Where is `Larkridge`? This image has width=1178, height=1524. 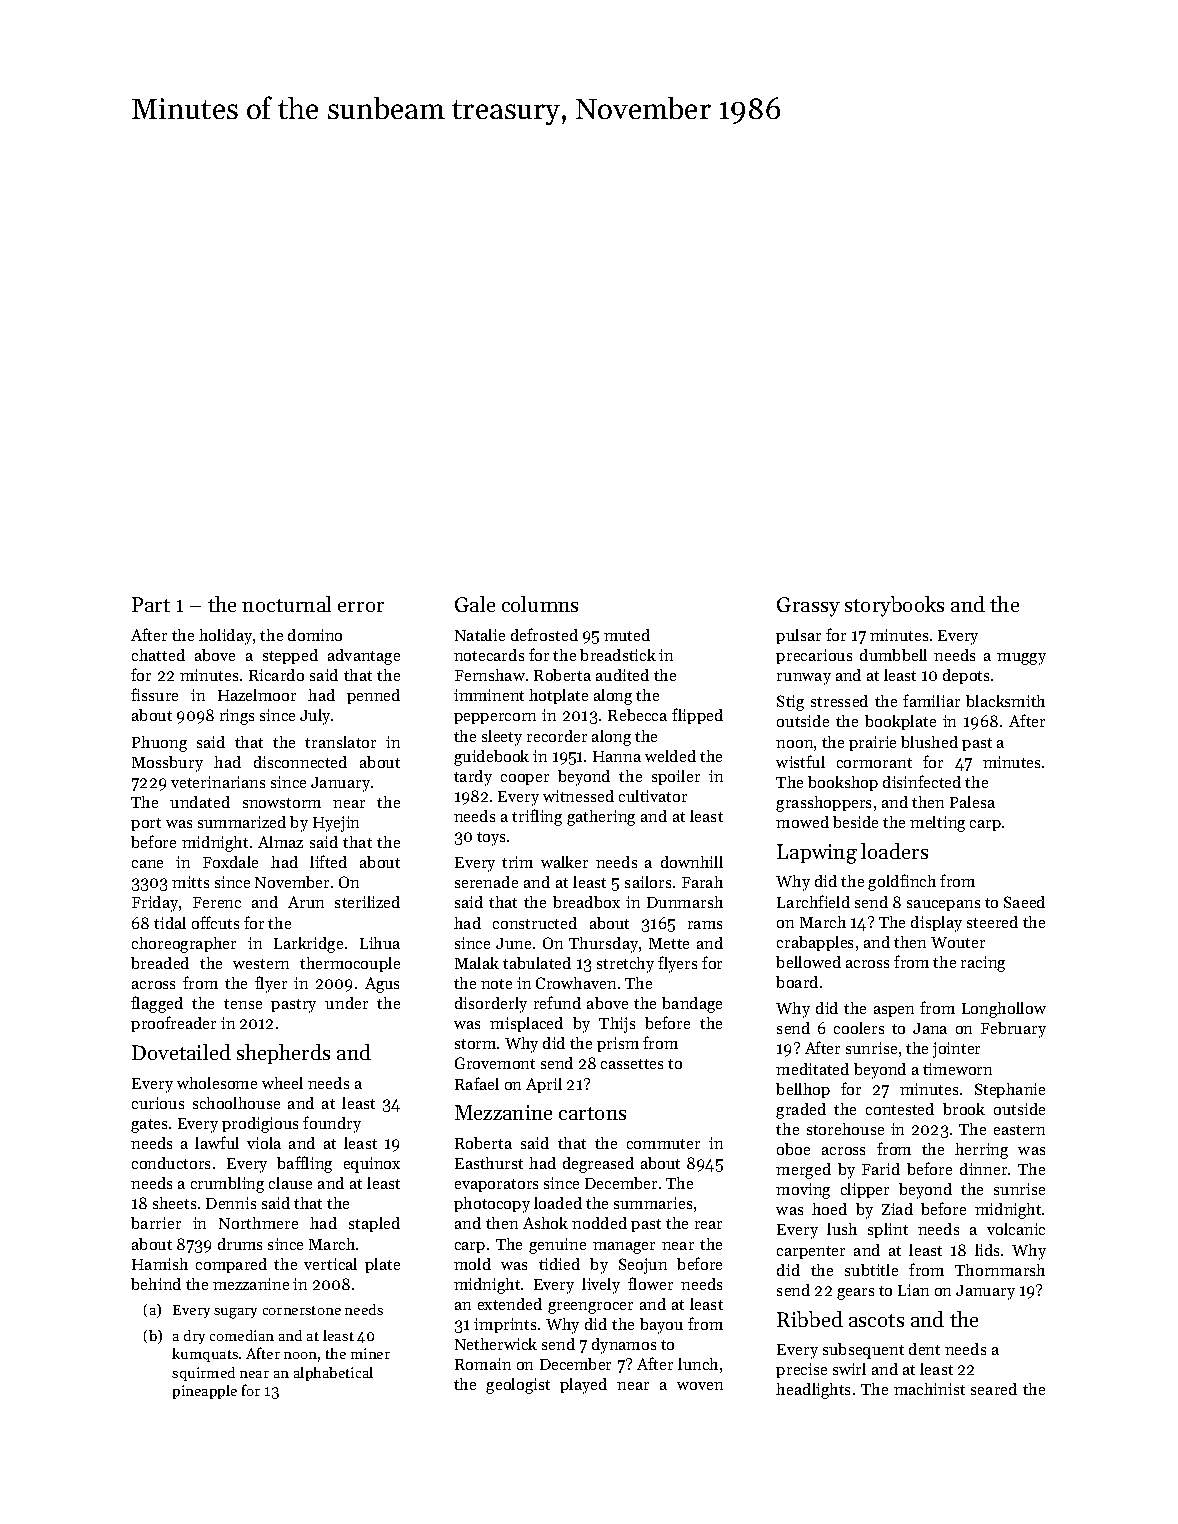 Larkridge is located at coordinates (308, 945).
